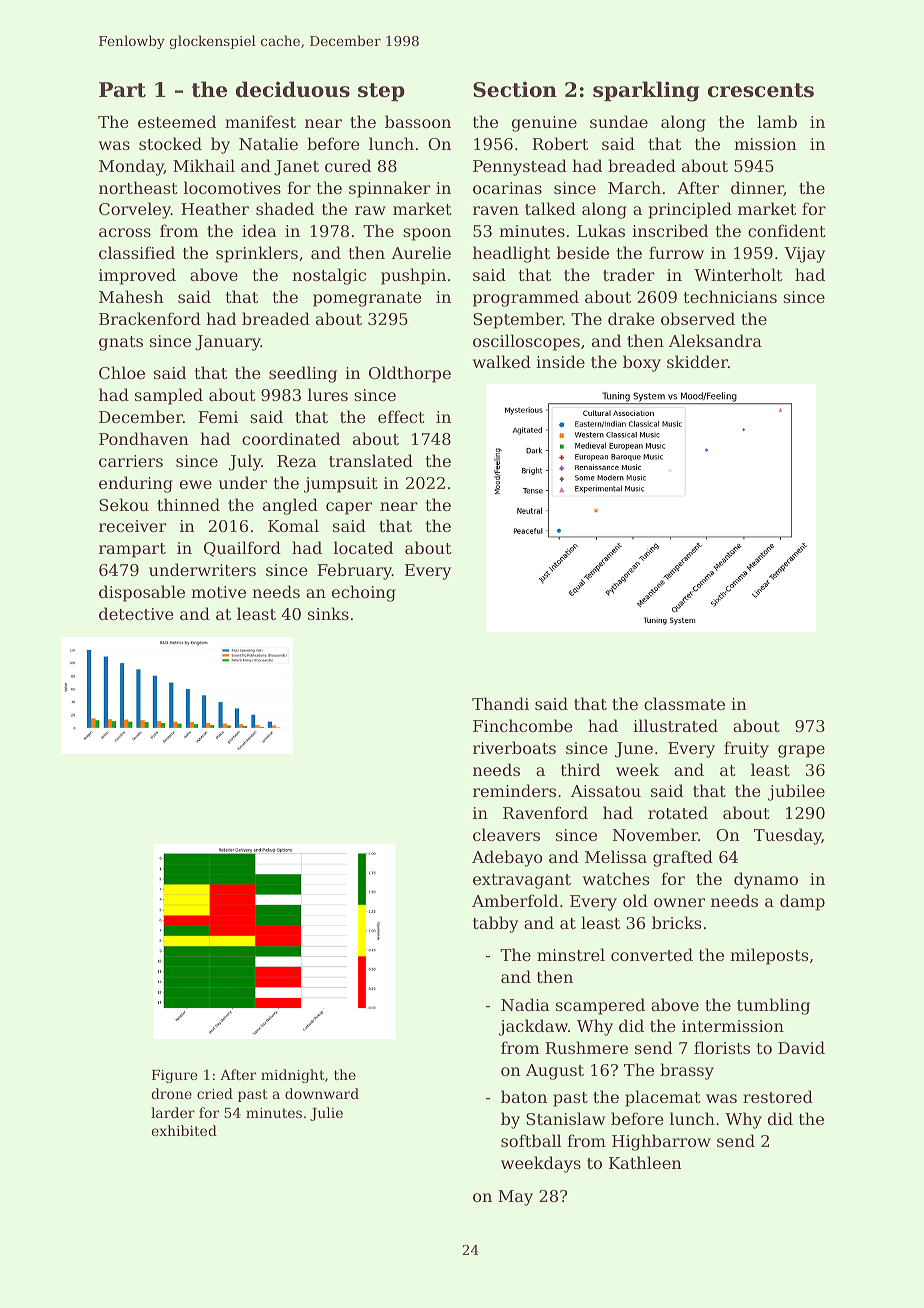 Image resolution: width=924 pixels, height=1308 pixels. Describe the element at coordinates (523, 725) in the screenshot. I see `Finchcombe` at that location.
